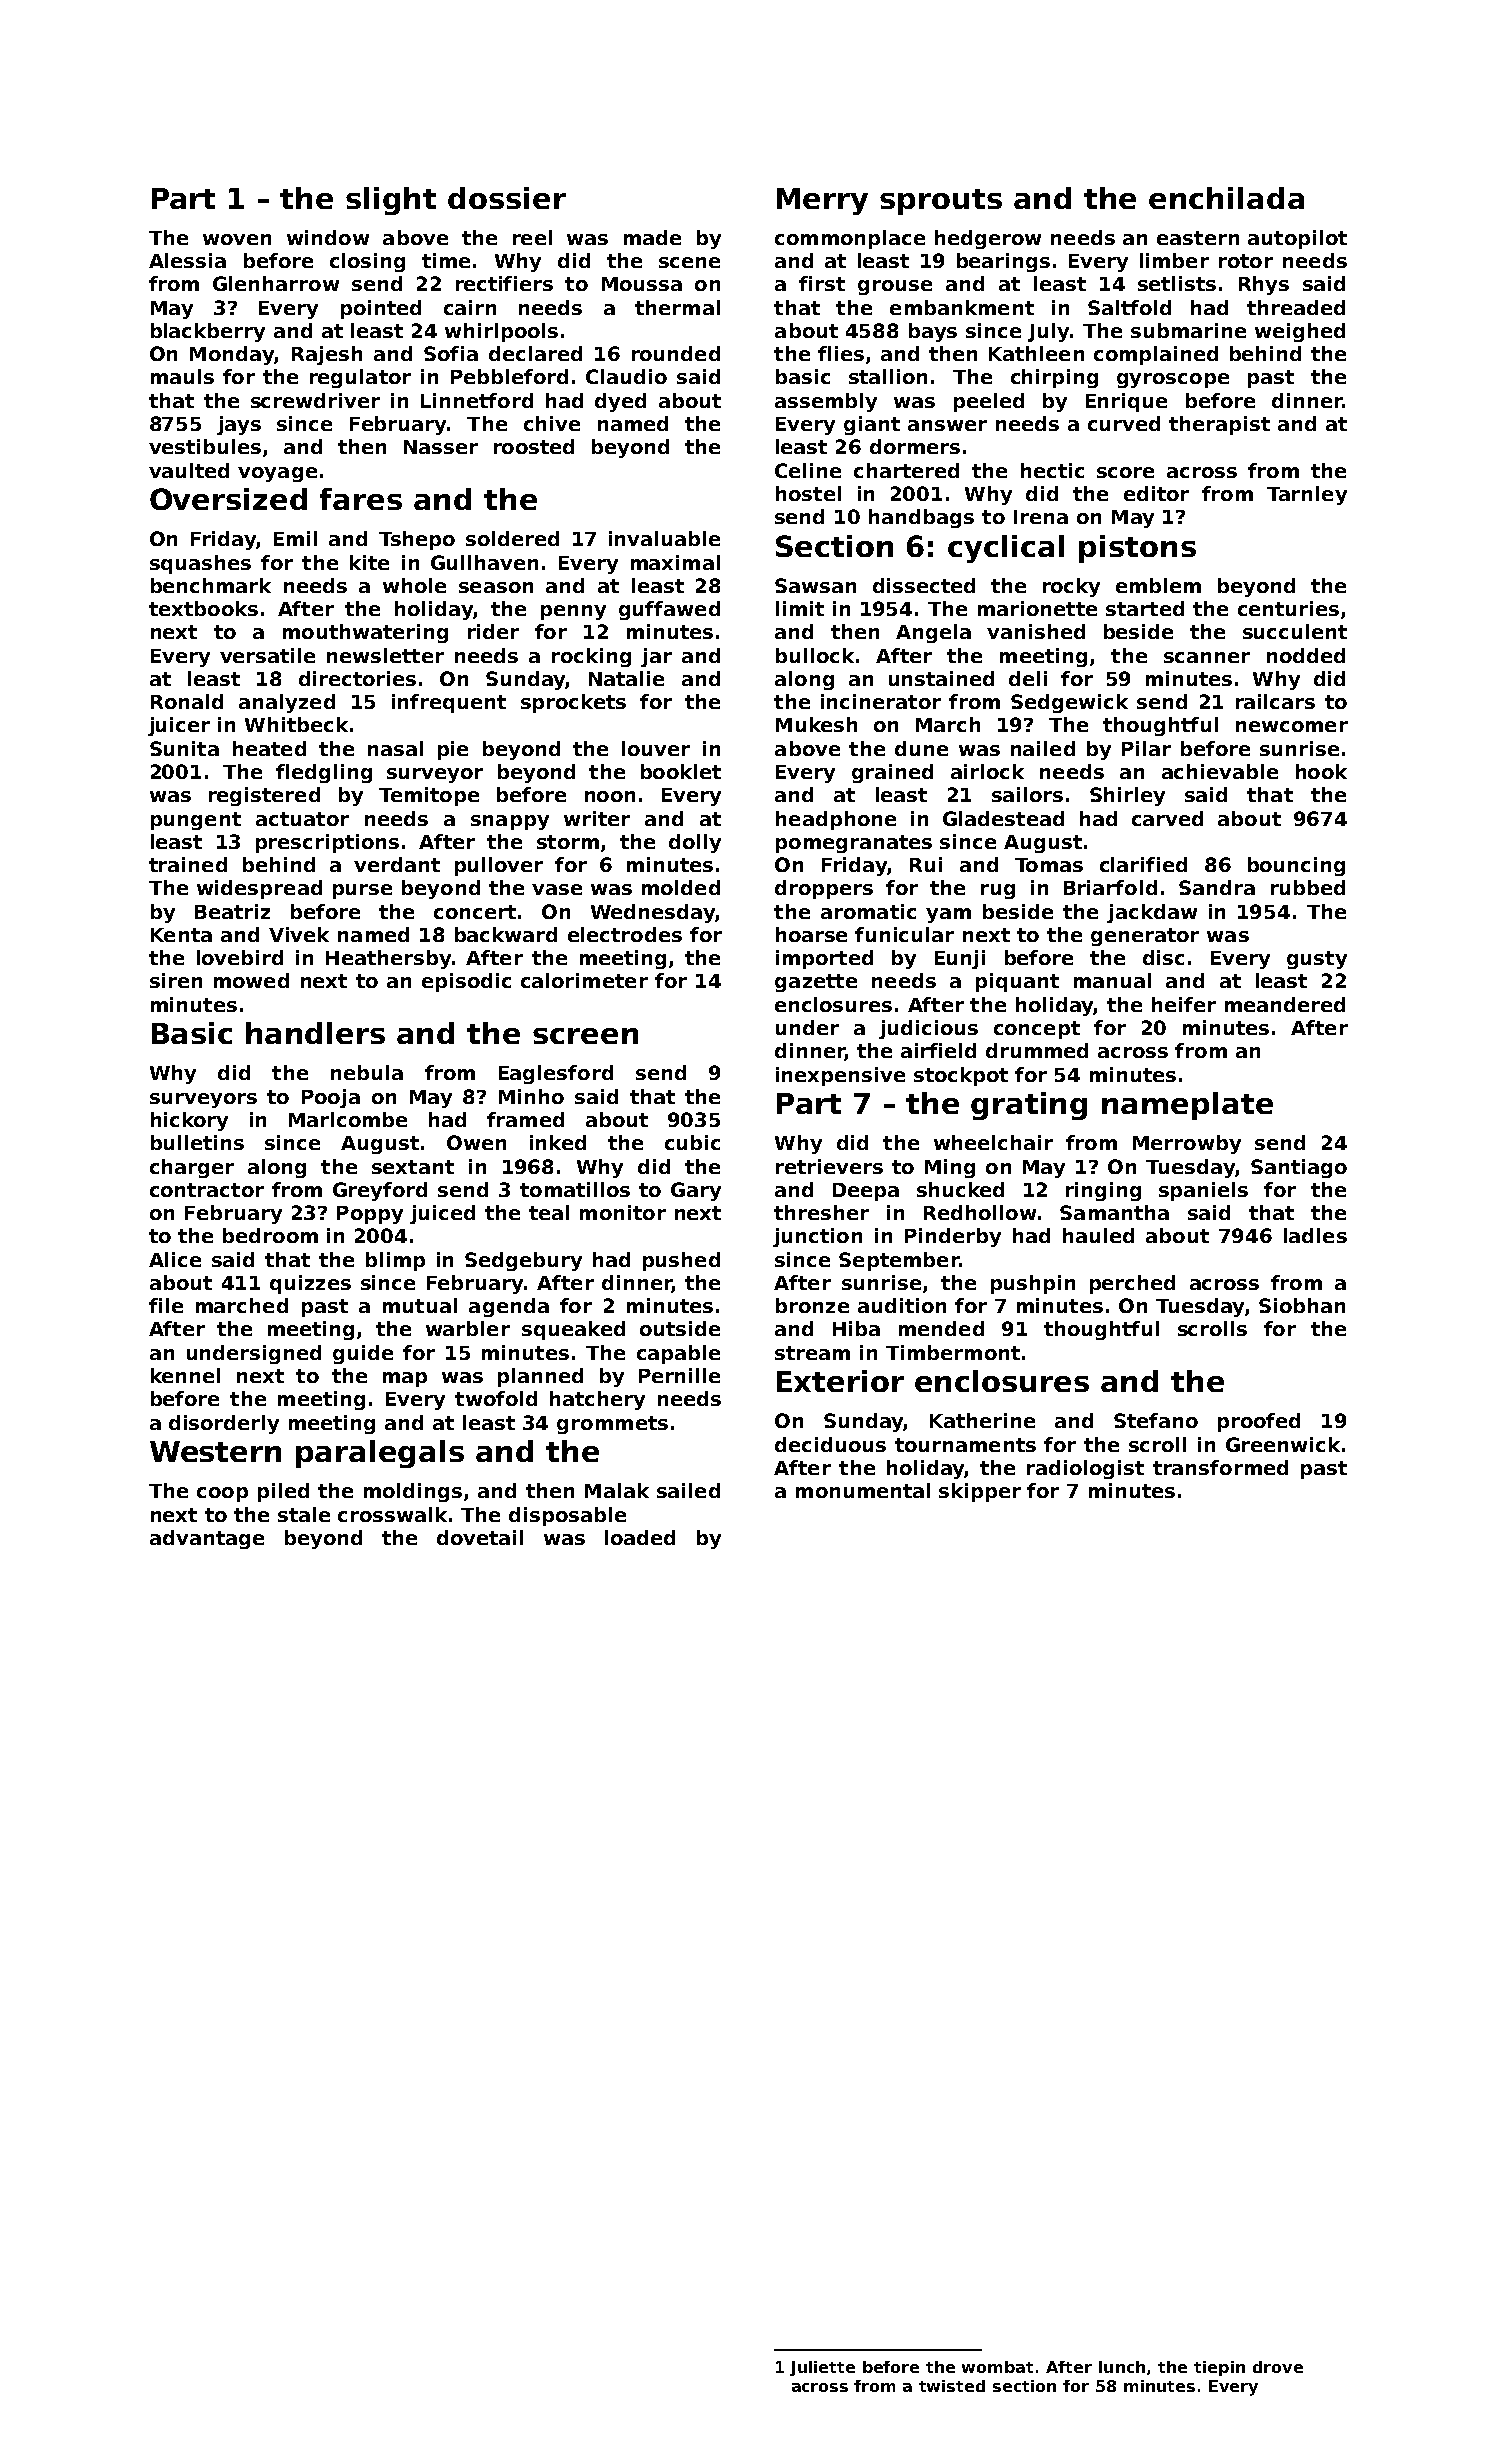 The height and width of the screenshot is (2464, 1496). Describe the element at coordinates (188, 864) in the screenshot. I see `trained` at that location.
